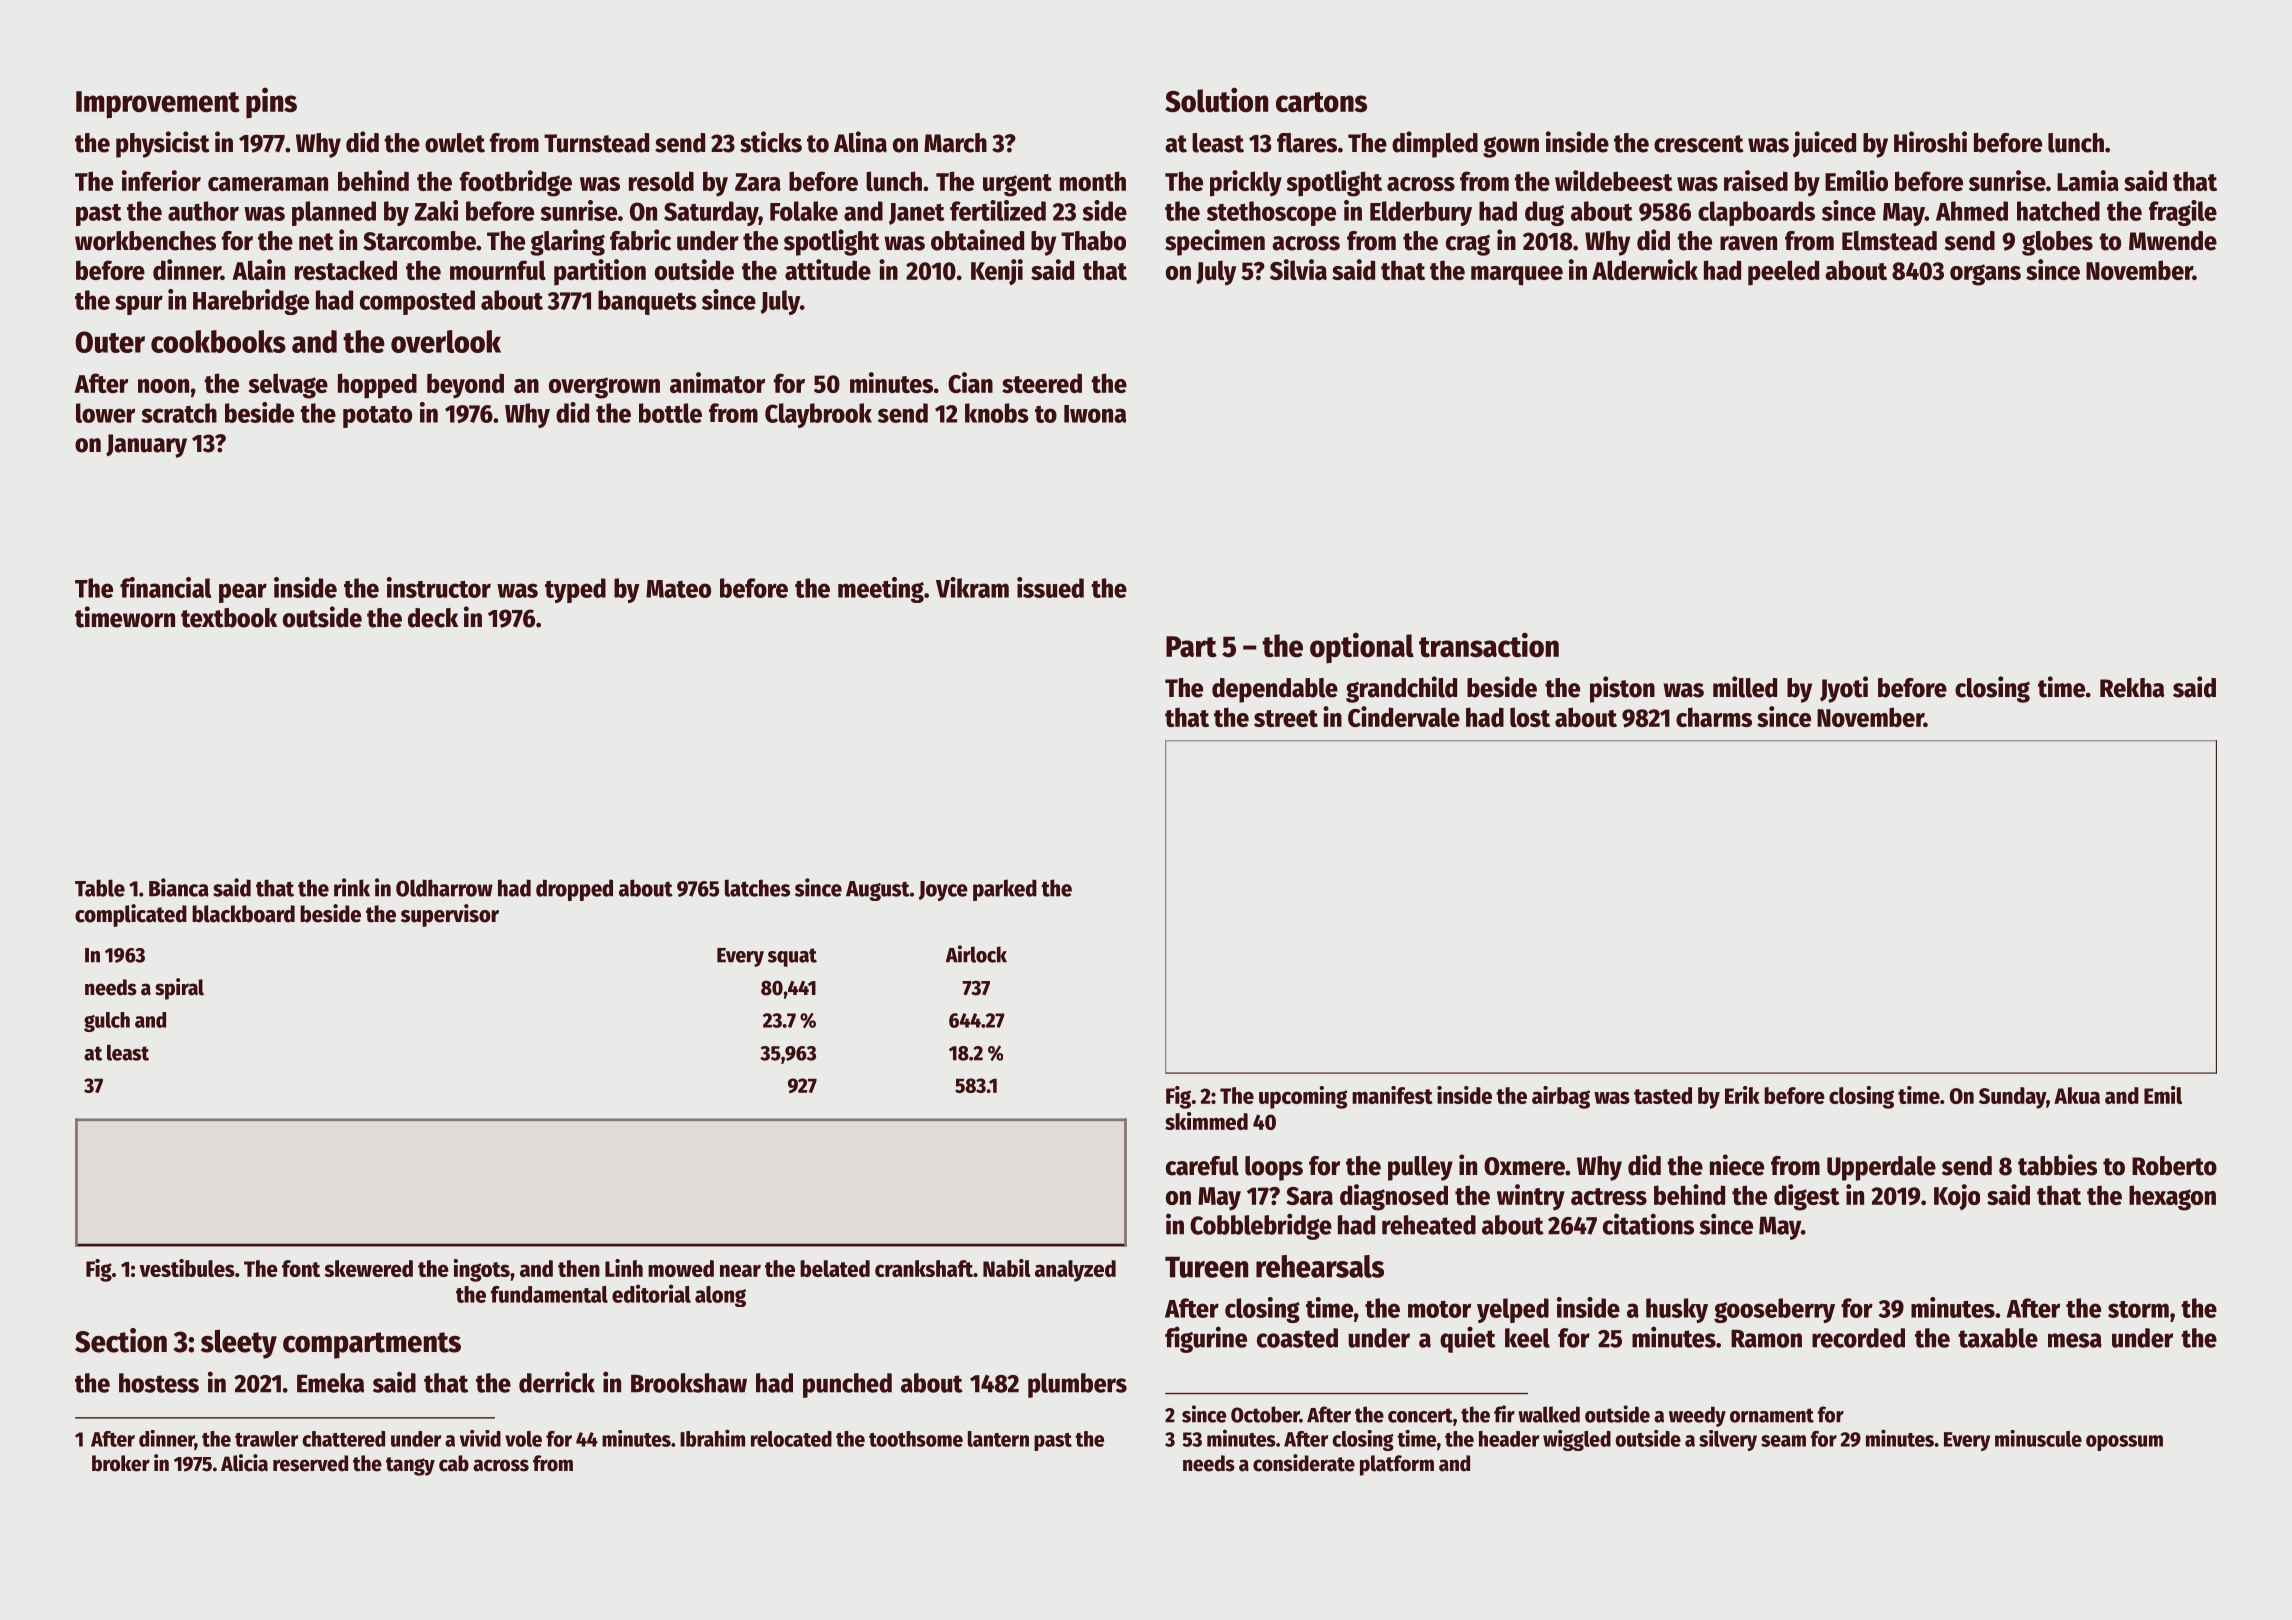  I want to click on pins, so click(271, 102).
